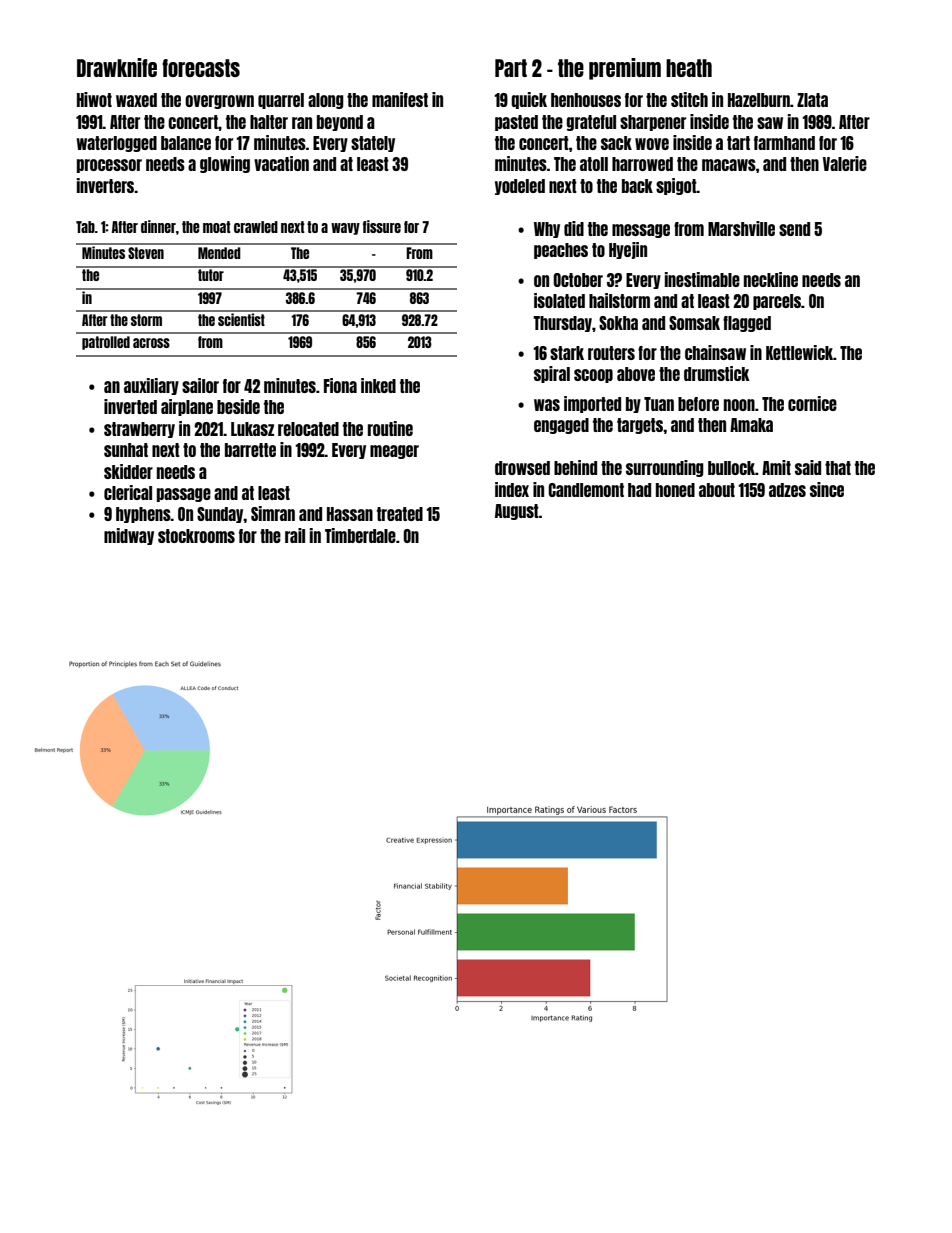  Describe the element at coordinates (94, 99) in the document. I see `Hiwot` at that location.
